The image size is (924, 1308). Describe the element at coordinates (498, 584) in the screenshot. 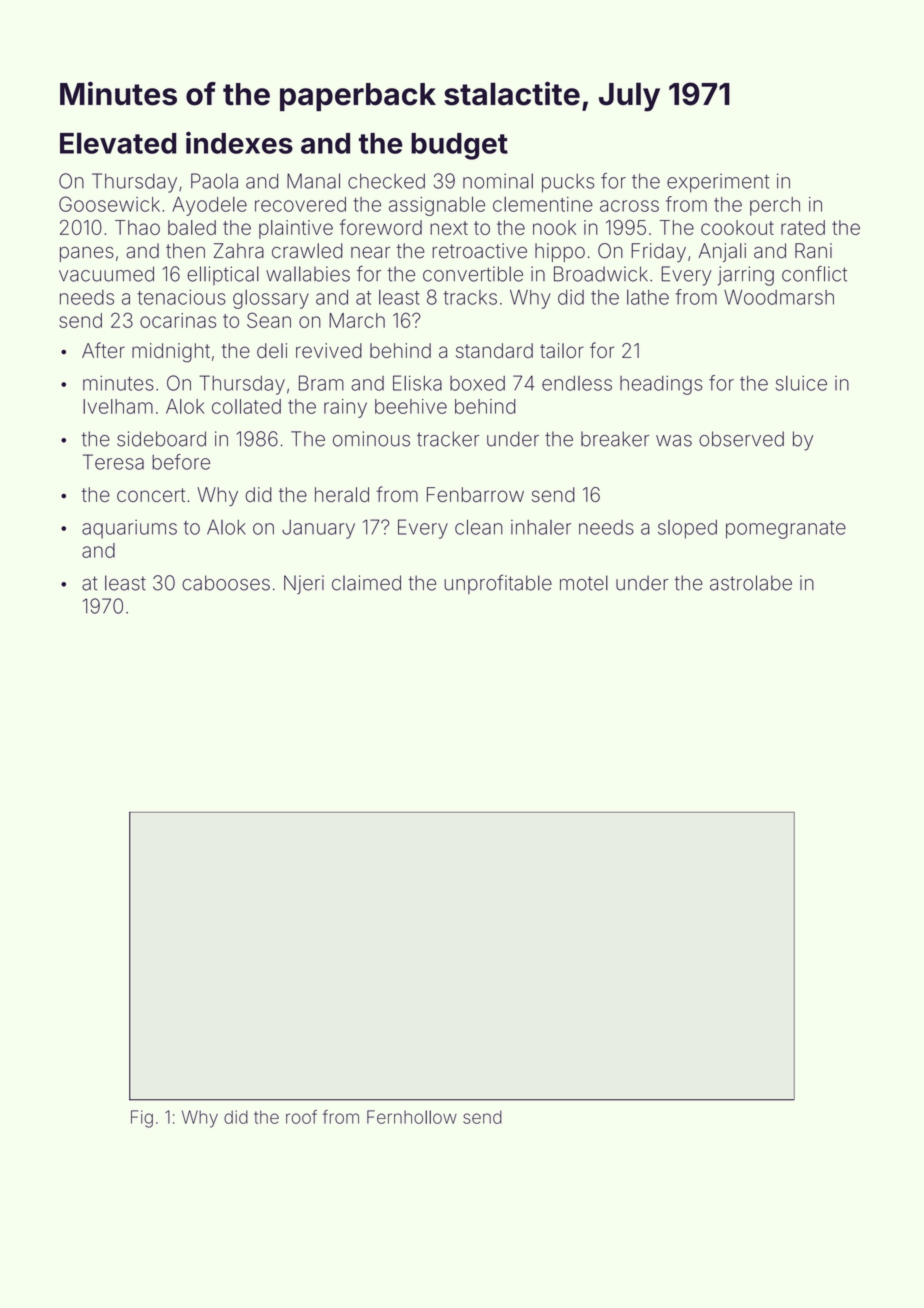

I see `unprofitable` at that location.
